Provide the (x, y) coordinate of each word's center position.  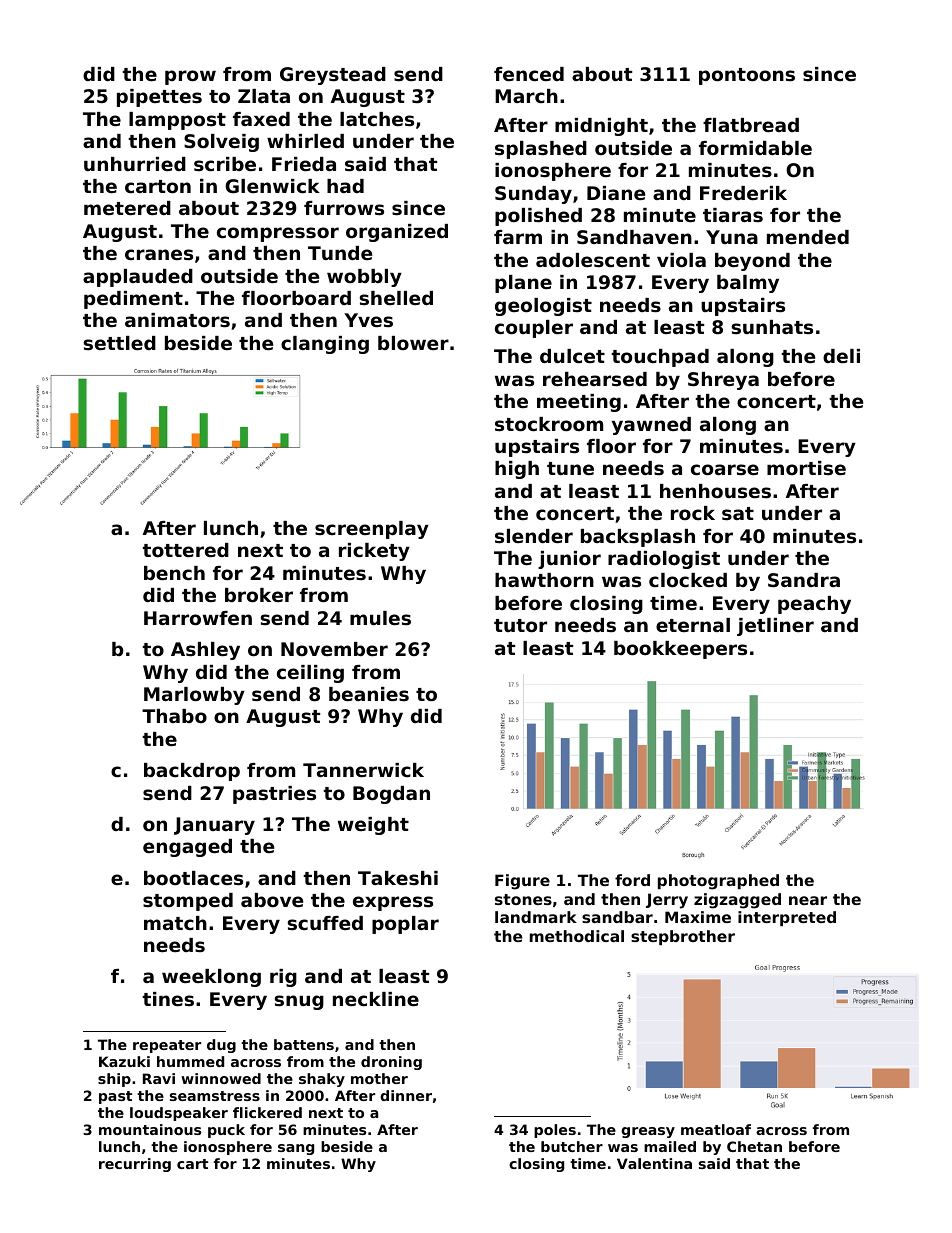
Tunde (340, 253)
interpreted (787, 918)
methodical (577, 936)
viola (681, 260)
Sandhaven (634, 237)
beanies (369, 694)
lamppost (177, 121)
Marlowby (194, 696)
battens (304, 1044)
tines (168, 999)
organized (397, 233)
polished (538, 217)
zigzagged (737, 901)
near (808, 900)
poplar (405, 925)
